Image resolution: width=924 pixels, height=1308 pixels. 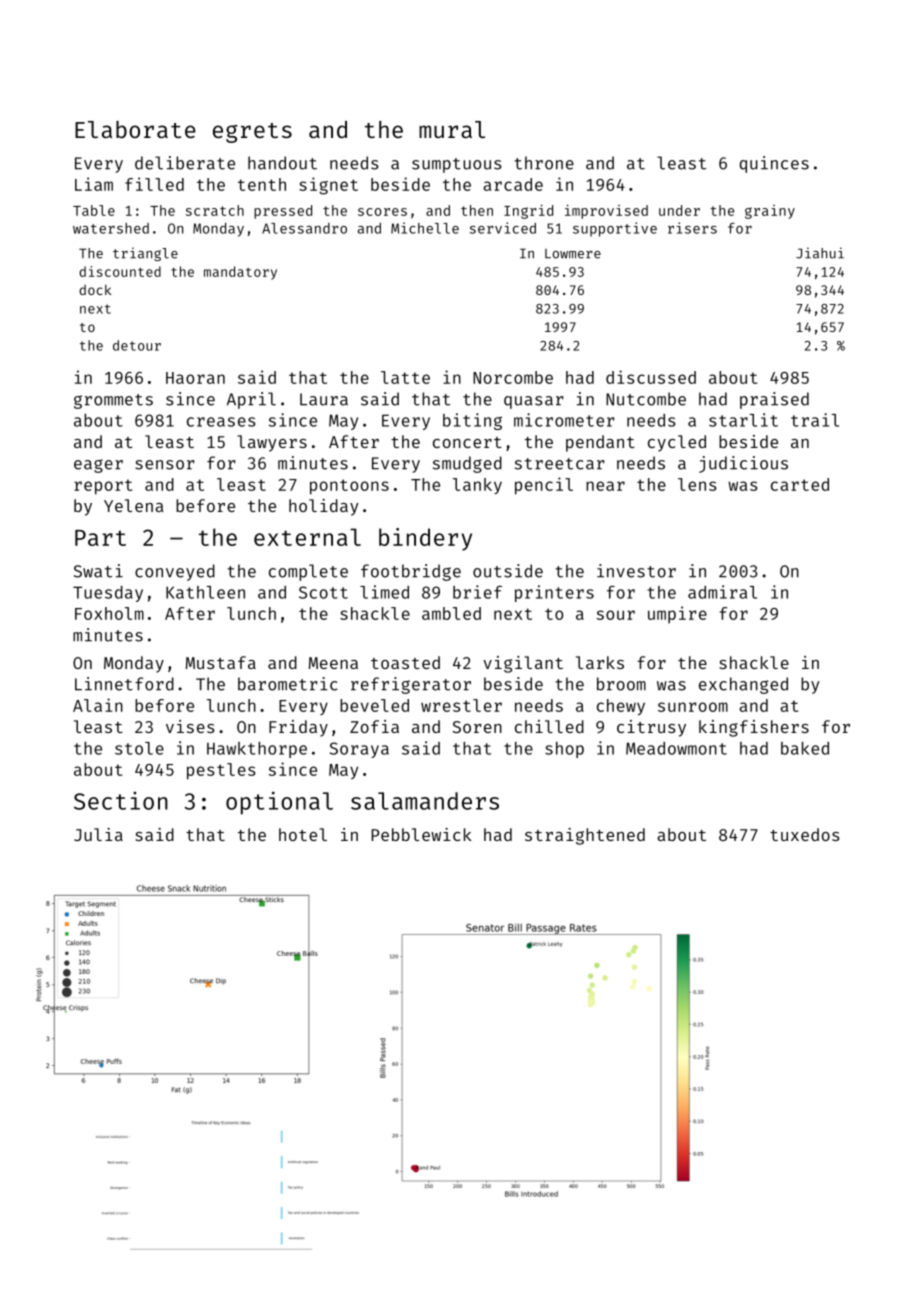 What do you see at coordinates (374, 726) in the document?
I see `Zofia` at bounding box center [374, 726].
